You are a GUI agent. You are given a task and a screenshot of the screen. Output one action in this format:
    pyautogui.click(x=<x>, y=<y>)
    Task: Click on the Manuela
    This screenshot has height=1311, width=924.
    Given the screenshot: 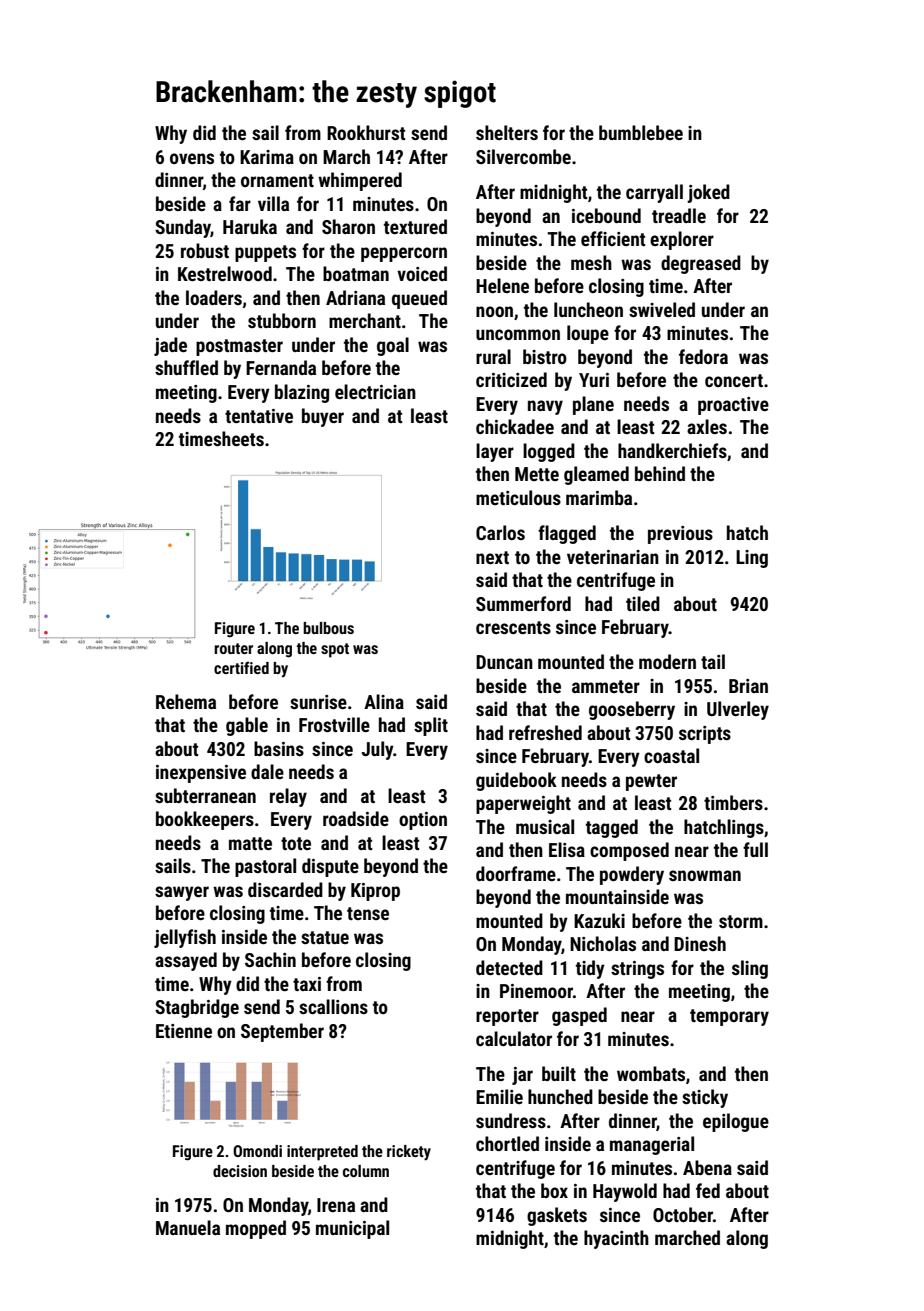 What is the action you would take?
    pyautogui.click(x=188, y=1227)
